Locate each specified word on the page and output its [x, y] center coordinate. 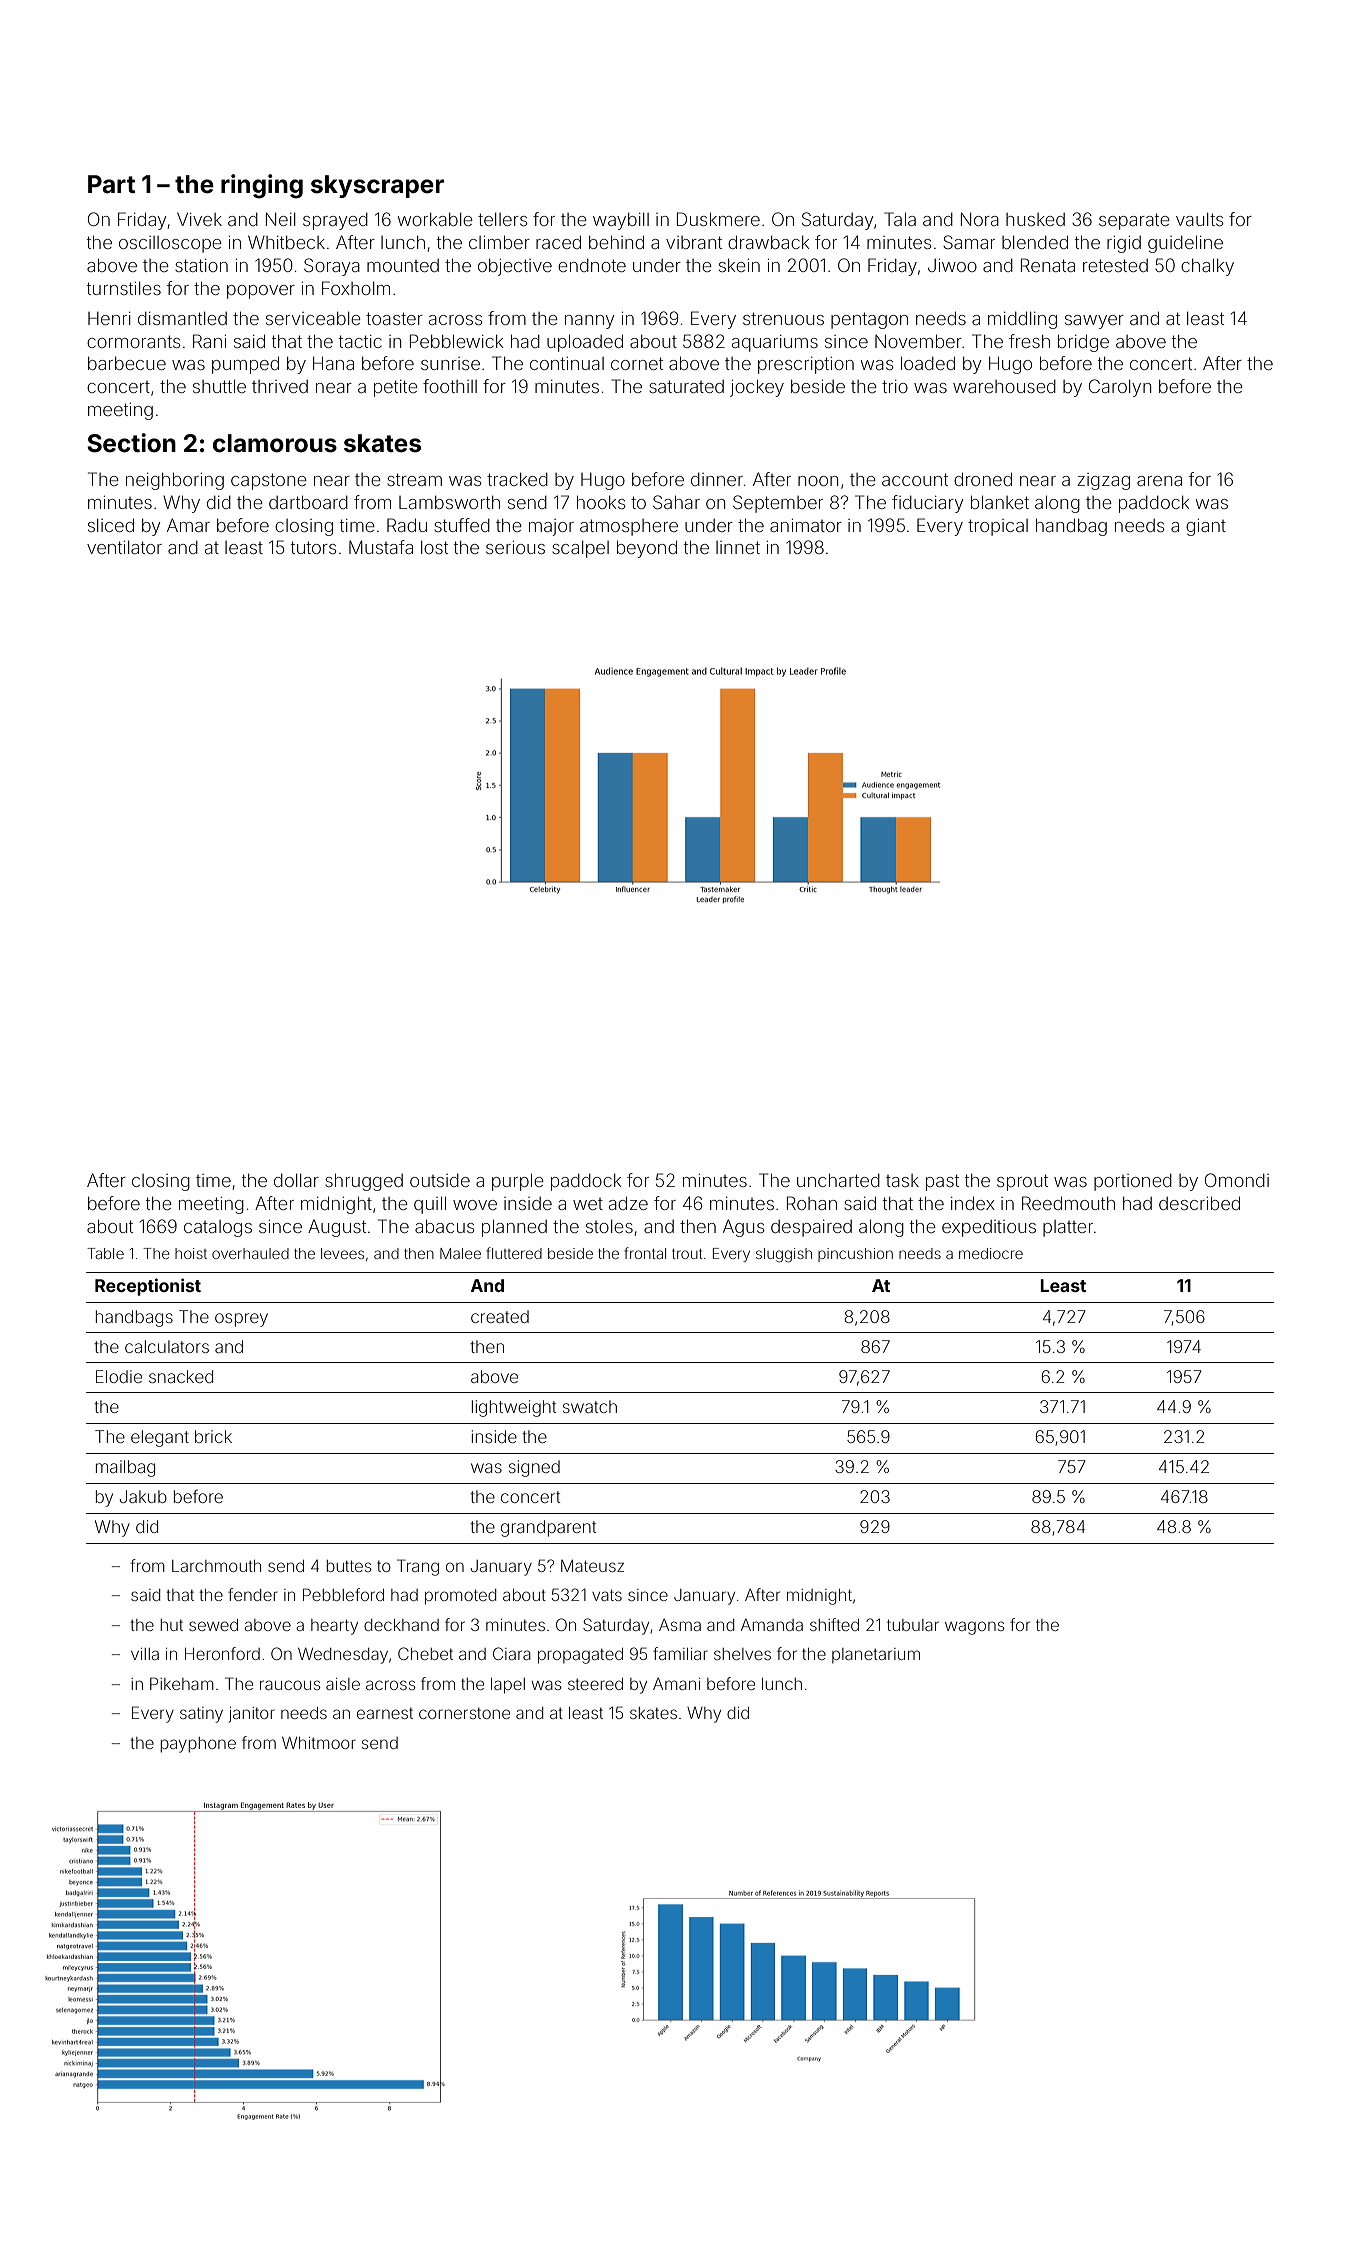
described [1199, 1203]
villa [145, 1654]
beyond [647, 549]
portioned [1133, 1182]
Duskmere [718, 219]
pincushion [855, 1255]
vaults [1199, 219]
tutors [313, 547]
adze [628, 1203]
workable [435, 219]
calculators [167, 1346]
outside [440, 1180]
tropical [998, 527]
